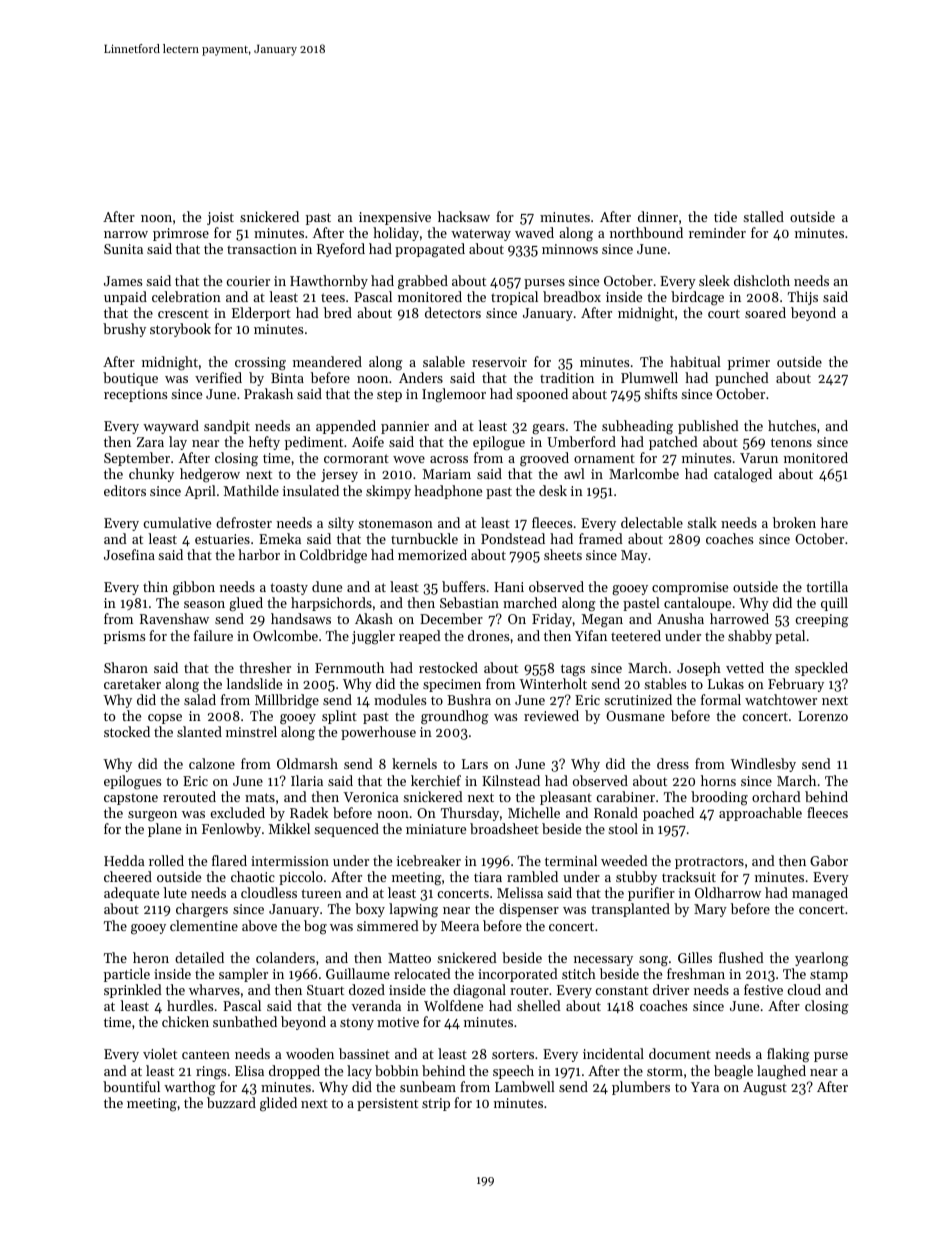 Image resolution: width=952 pixels, height=1233 pixels. What do you see at coordinates (721, 699) in the screenshot?
I see `formal` at bounding box center [721, 699].
